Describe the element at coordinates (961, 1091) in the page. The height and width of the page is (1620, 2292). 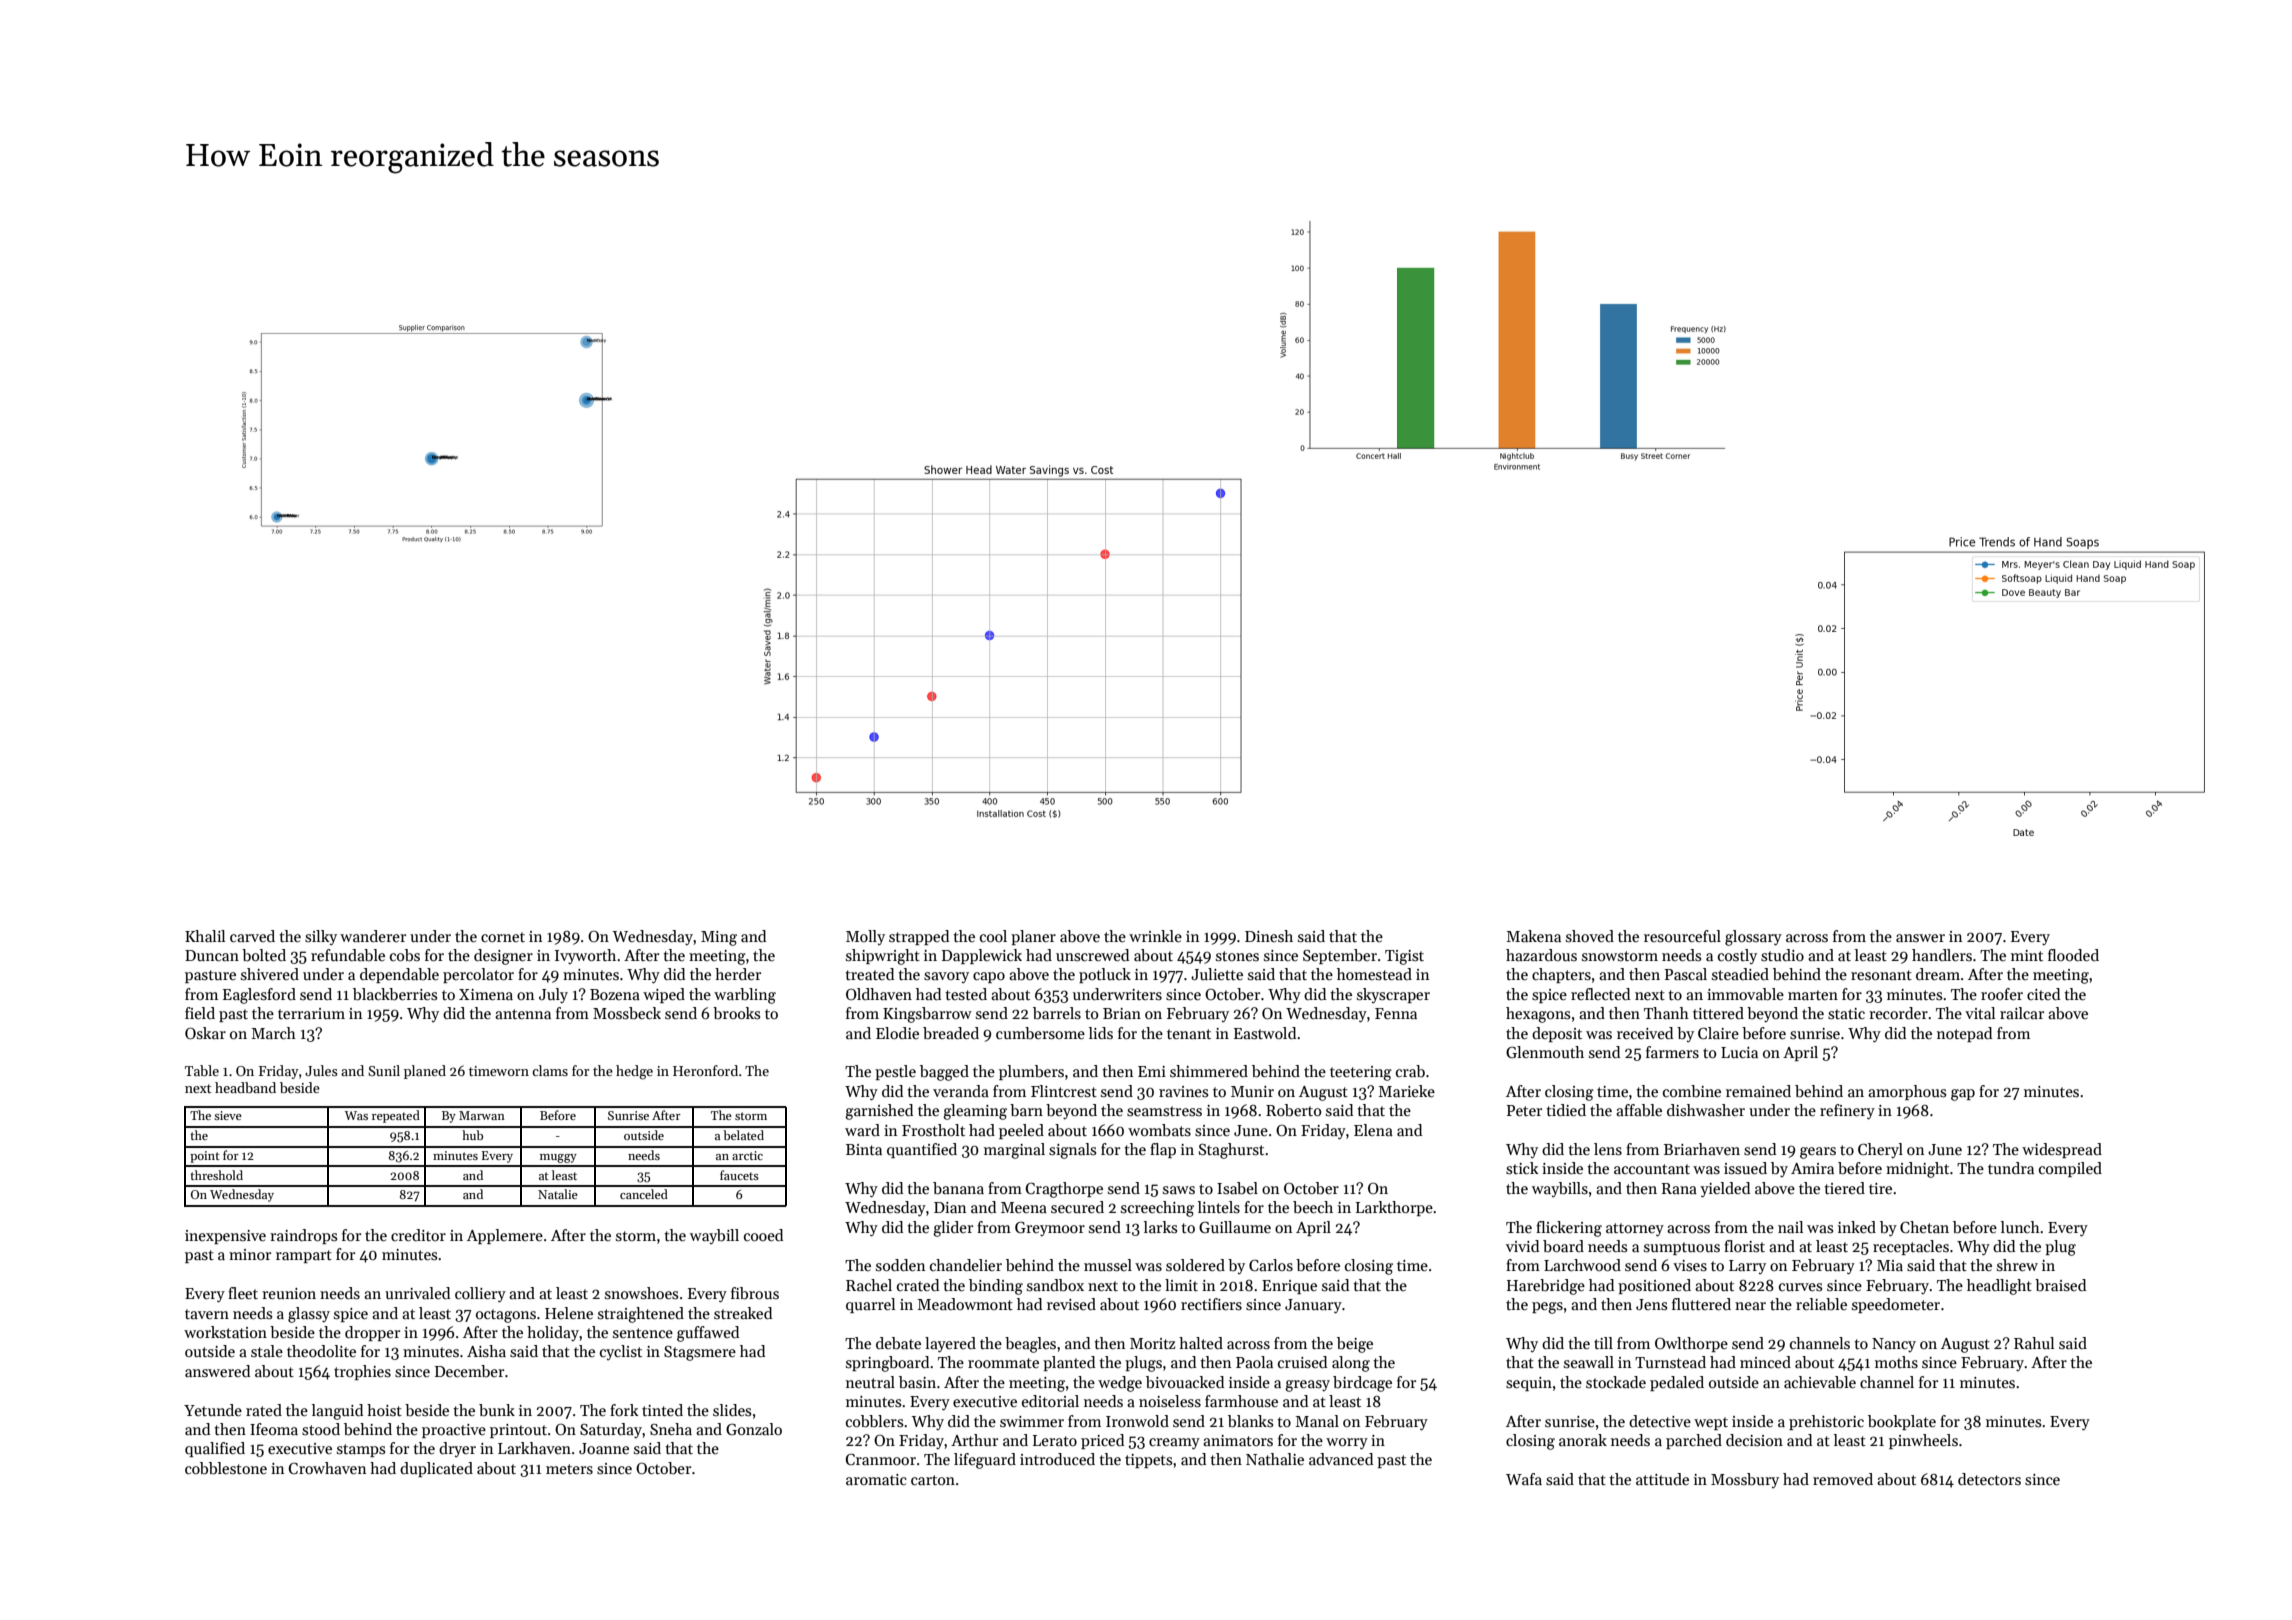
I see `veranda` at that location.
